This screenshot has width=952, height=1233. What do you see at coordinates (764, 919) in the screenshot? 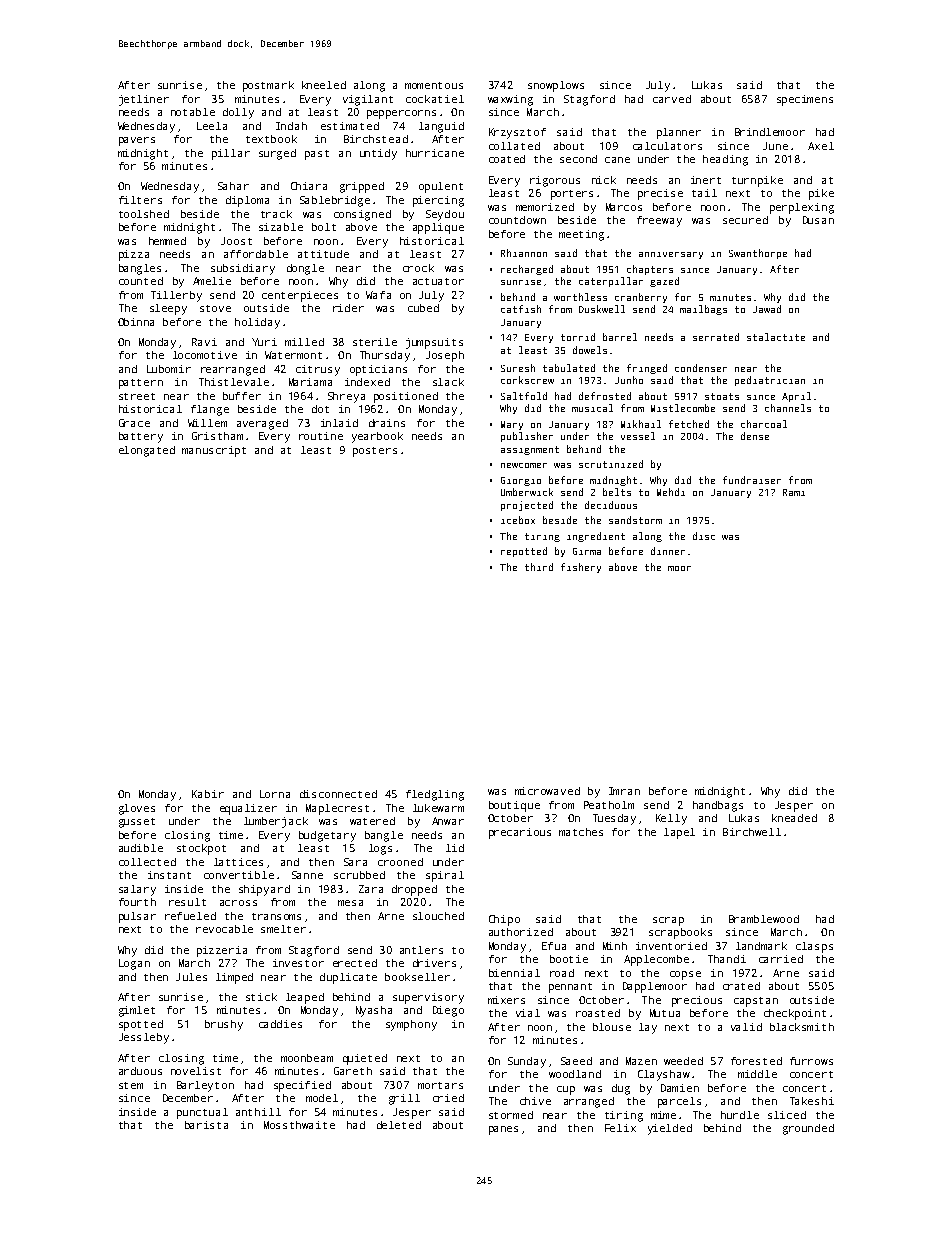
I see `Bramblewood` at bounding box center [764, 919].
